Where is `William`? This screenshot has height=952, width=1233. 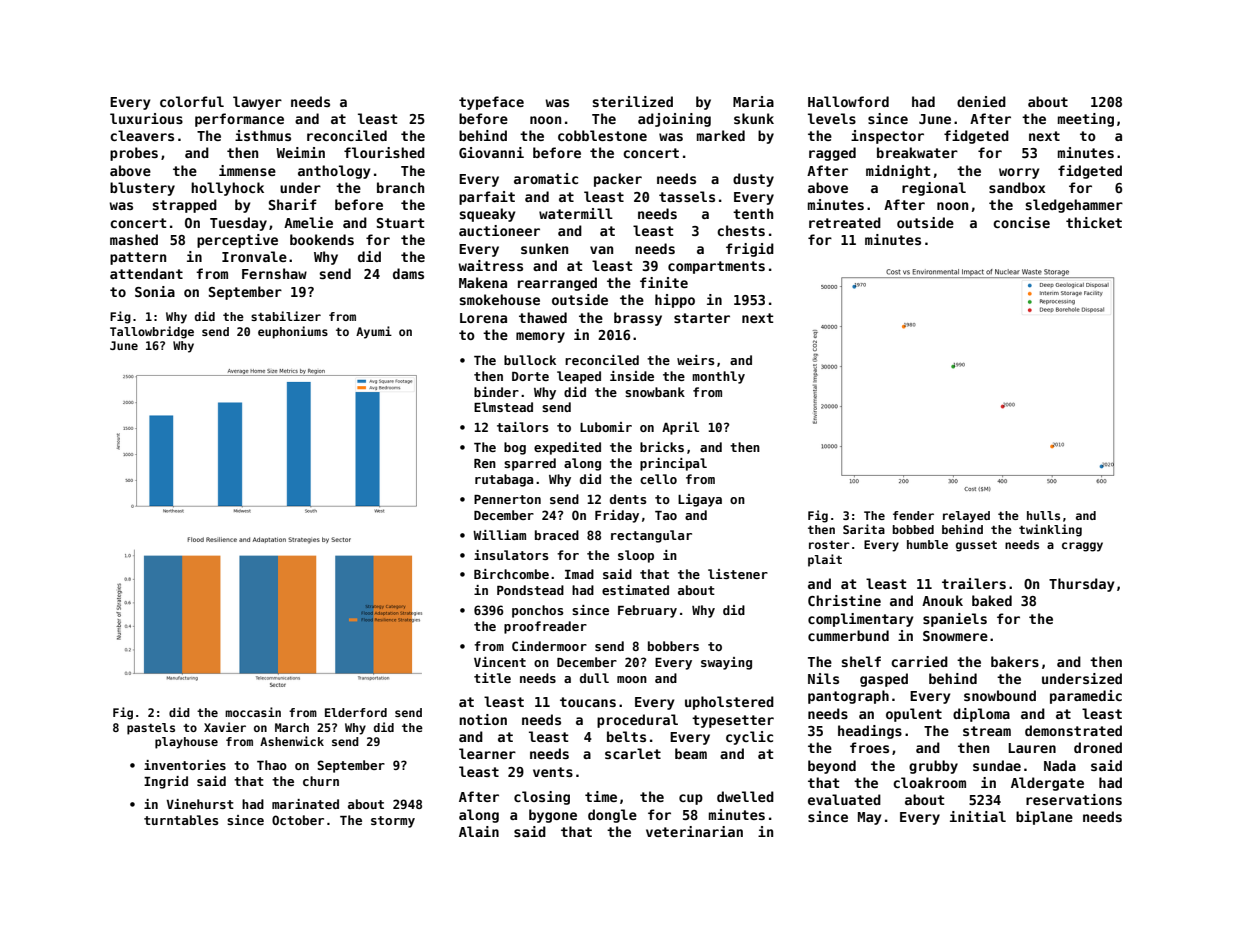 William is located at coordinates (499, 535).
